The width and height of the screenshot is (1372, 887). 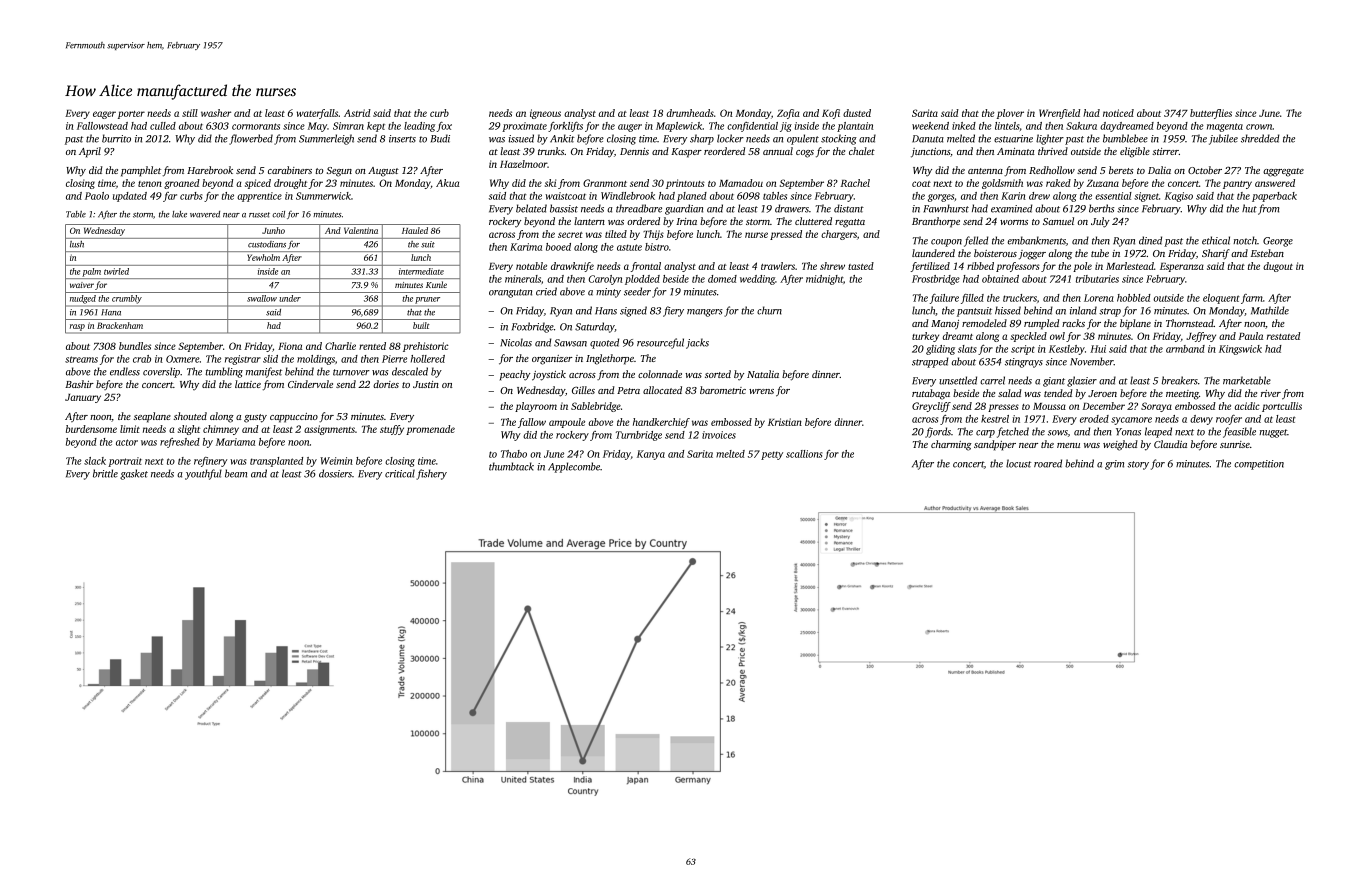 I want to click on drumheads, so click(x=690, y=113).
